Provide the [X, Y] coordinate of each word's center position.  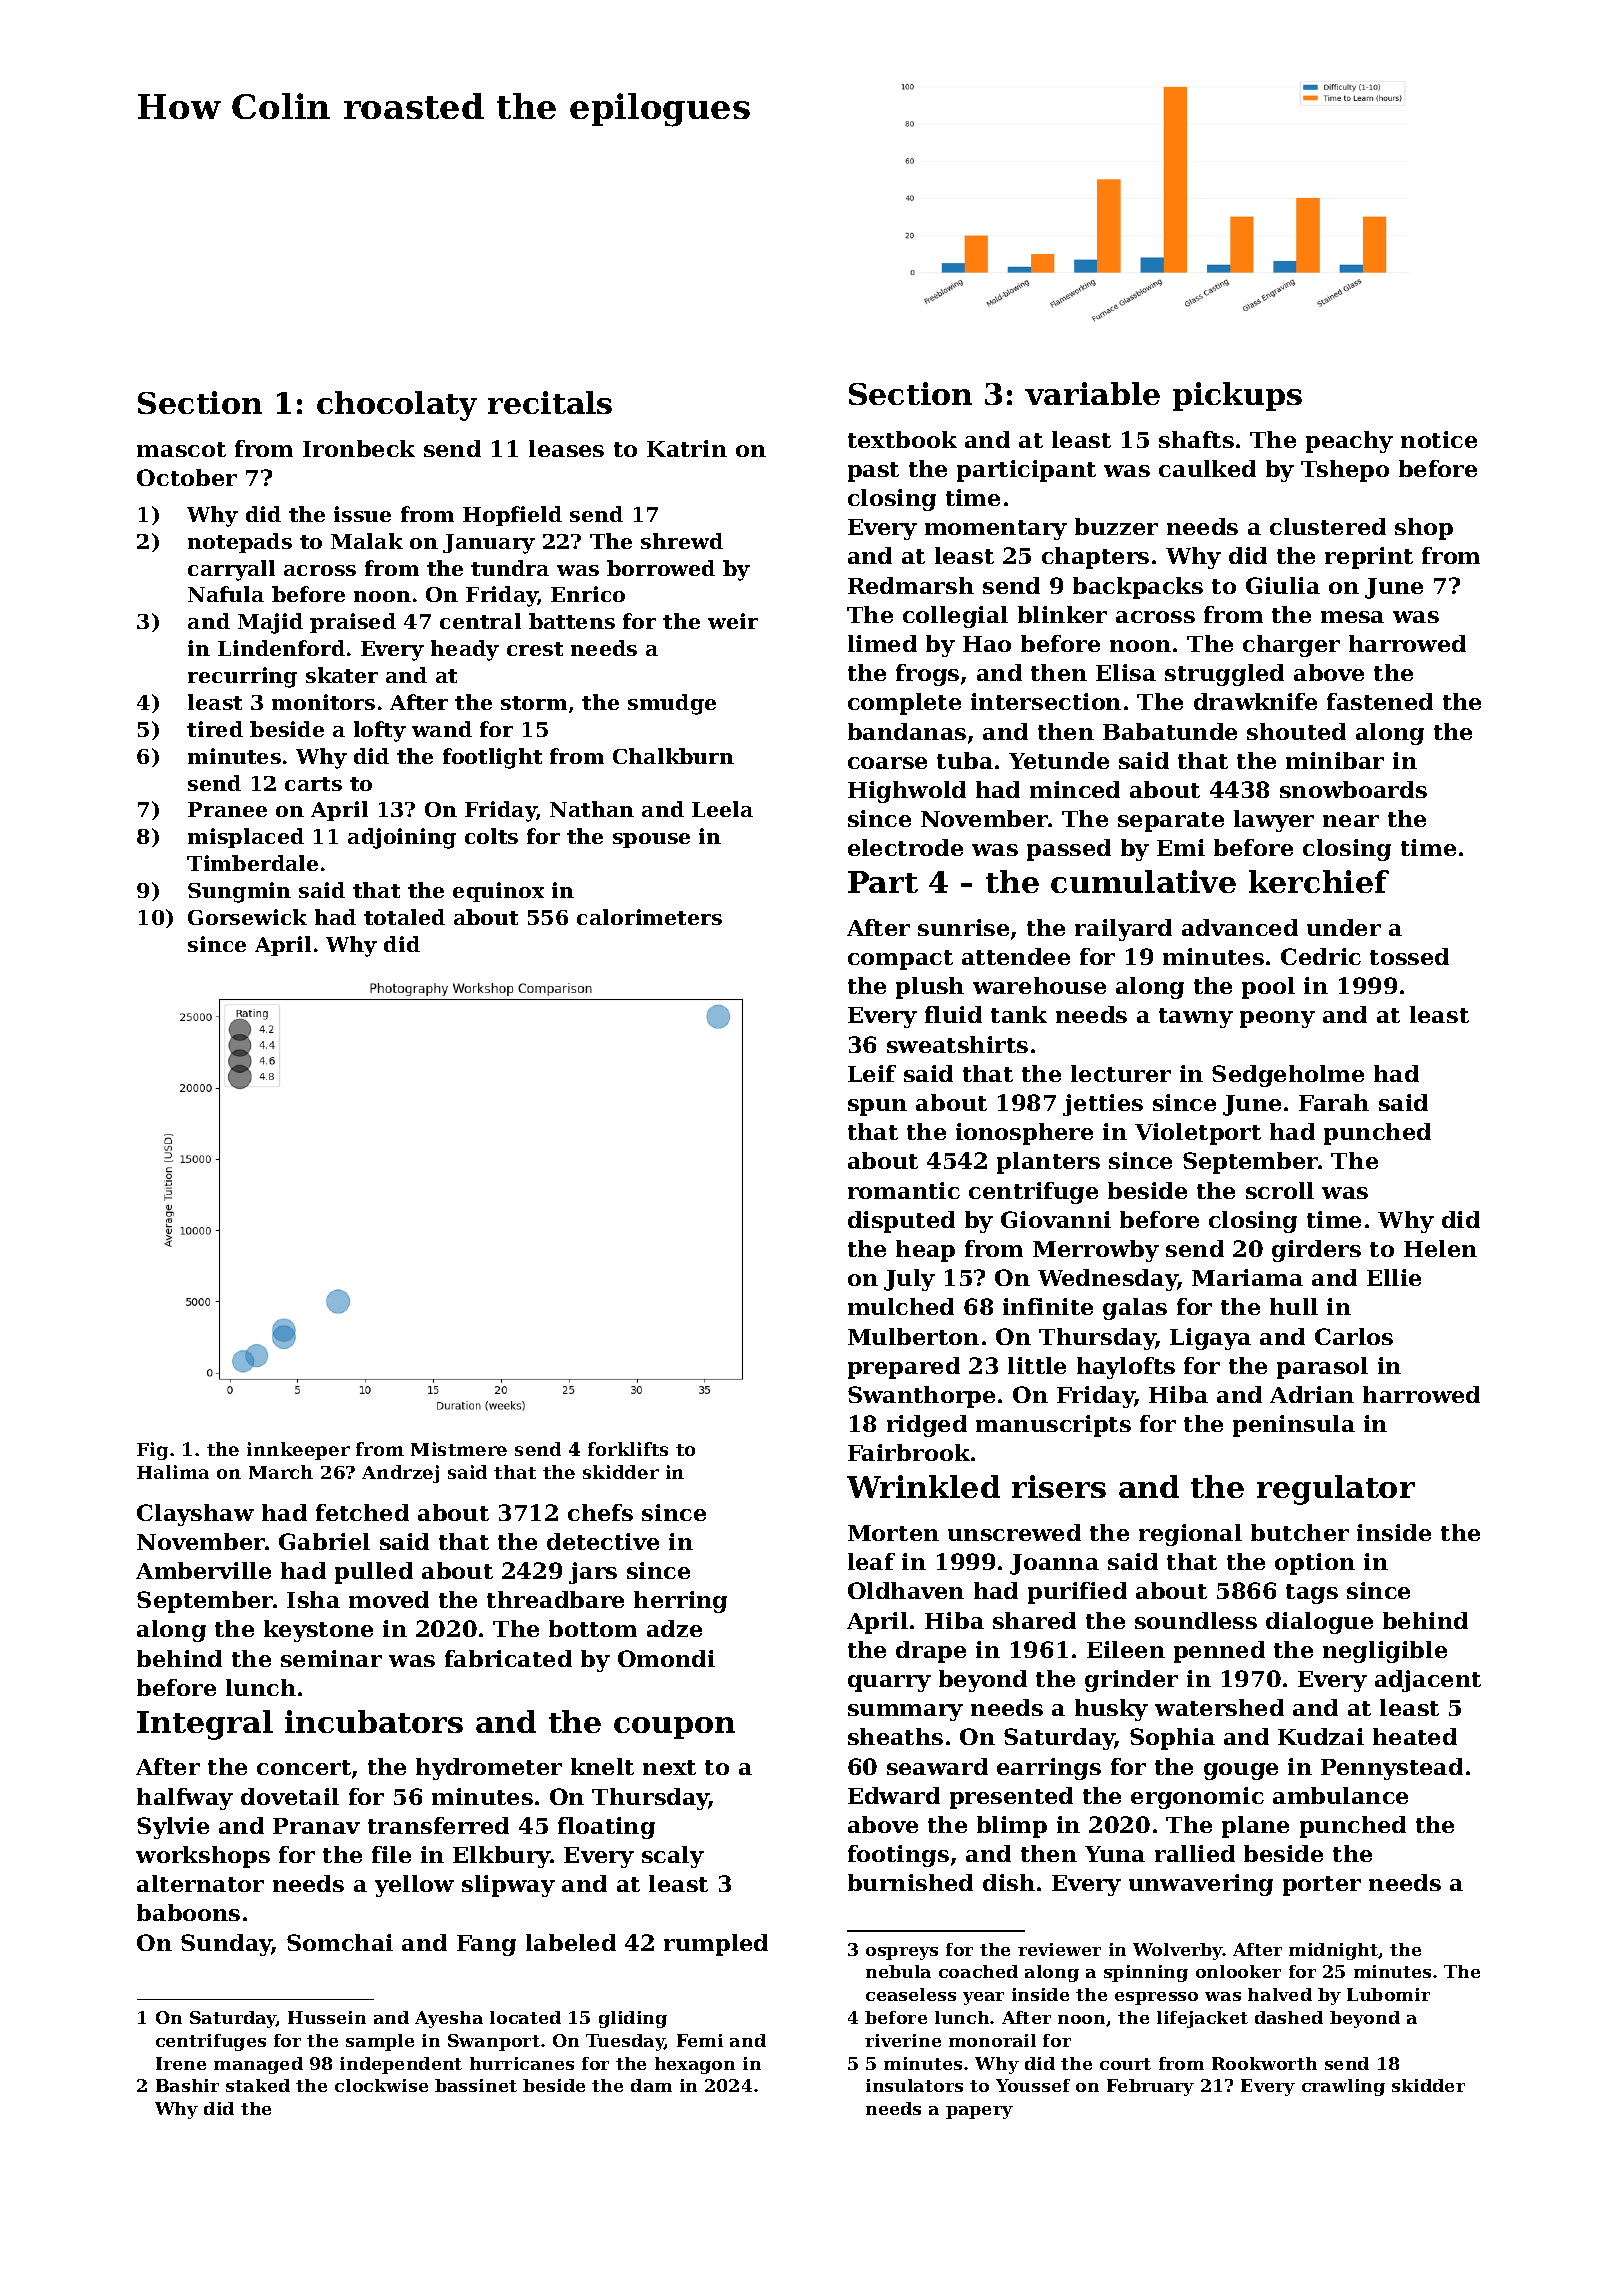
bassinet [476, 2085]
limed [882, 643]
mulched [901, 1306]
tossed [1409, 956]
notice [1439, 439]
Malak [367, 541]
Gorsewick [247, 917]
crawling [1343, 2087]
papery [979, 2112]
